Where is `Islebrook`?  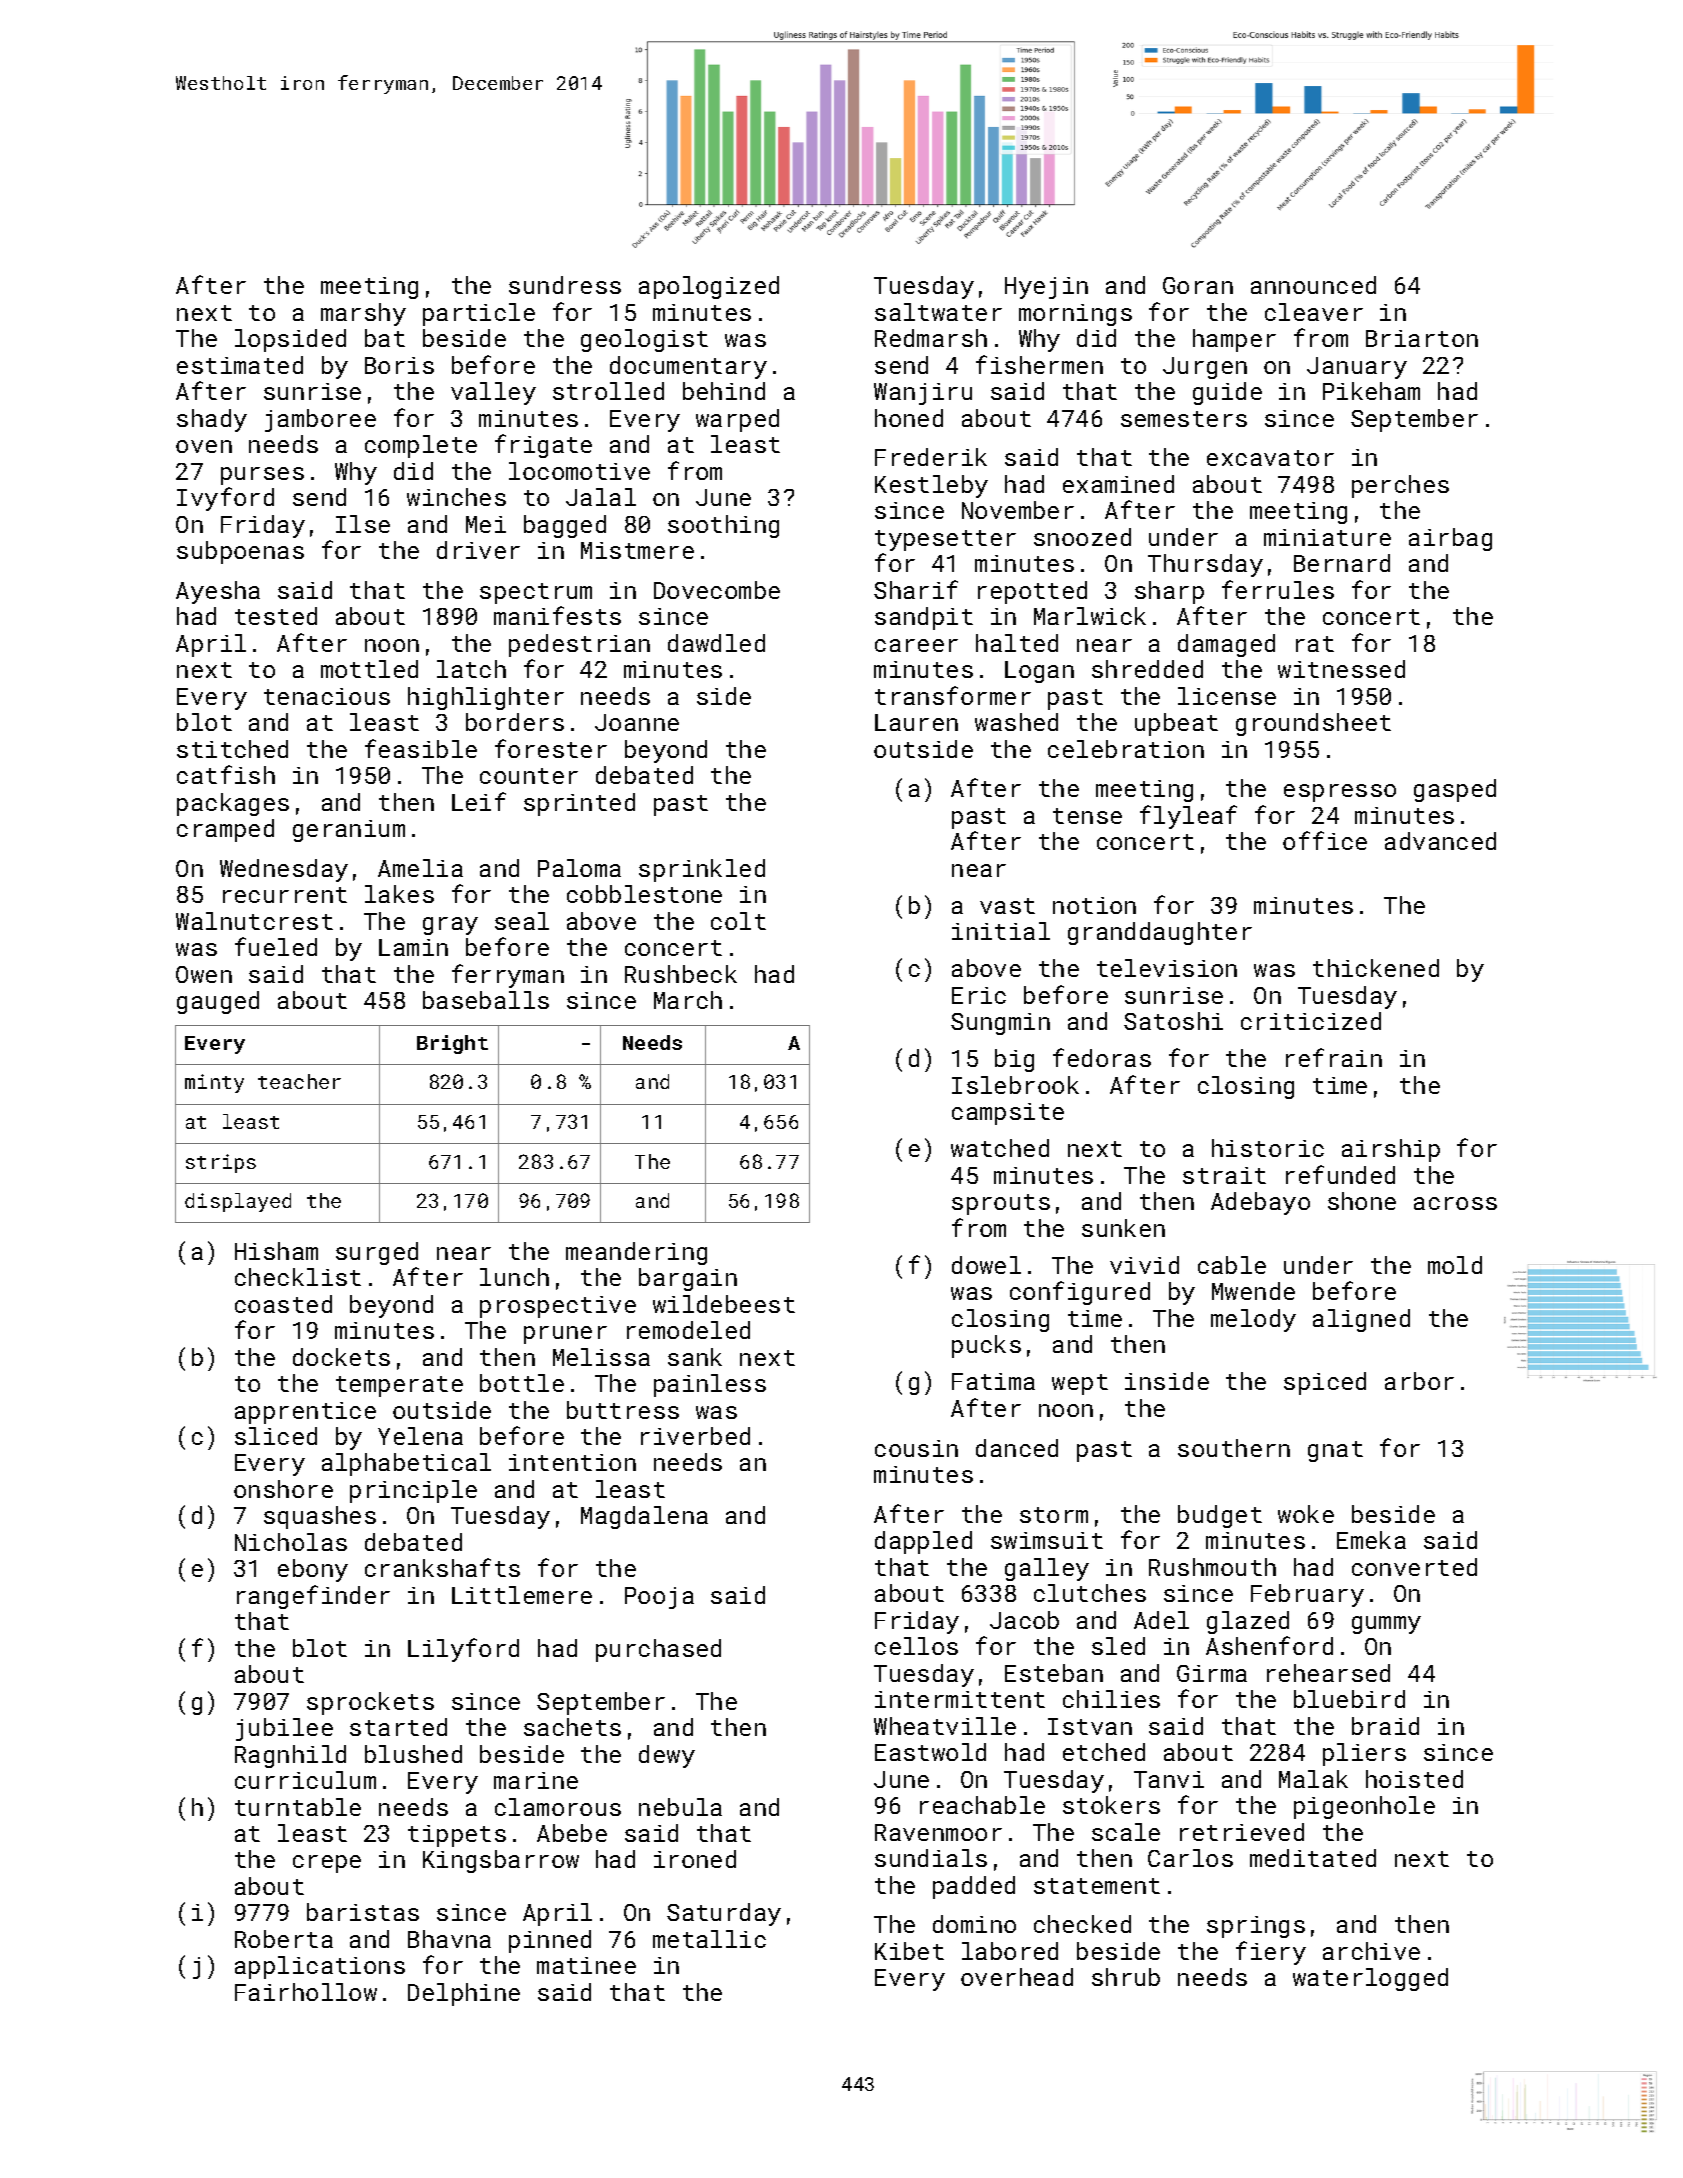 Islebrook is located at coordinates (1015, 1085).
